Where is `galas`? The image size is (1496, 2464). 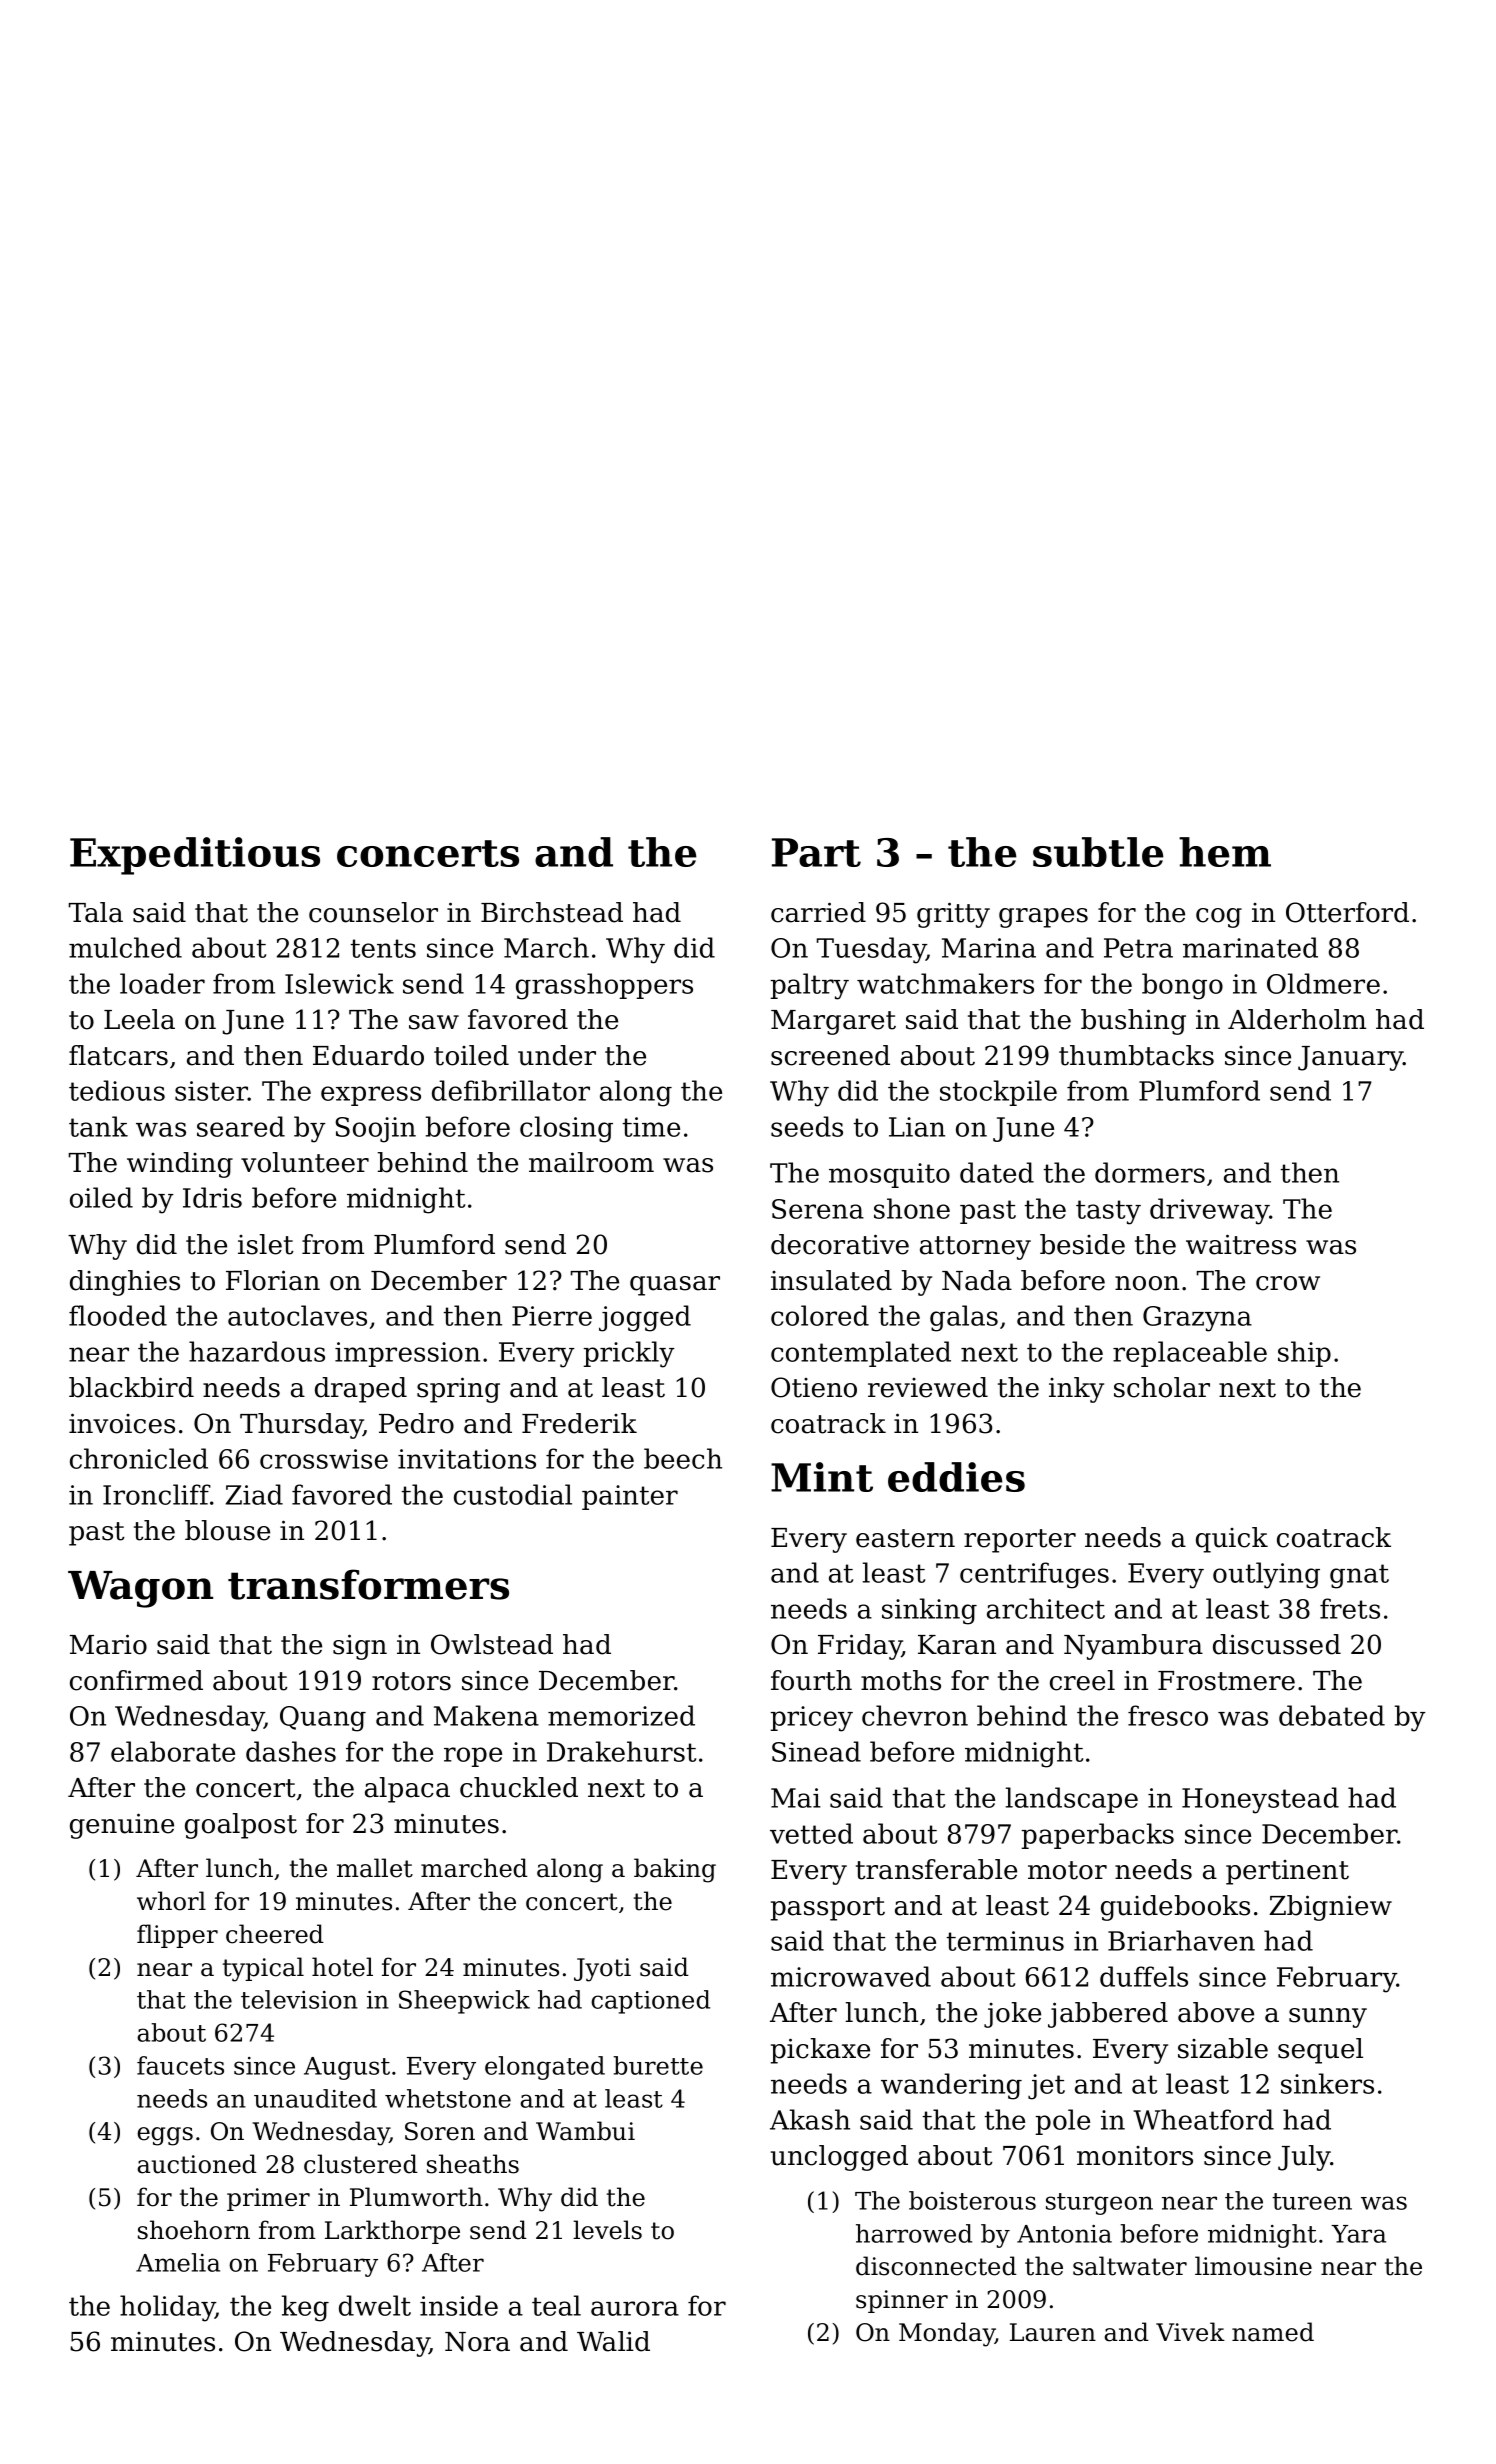 galas is located at coordinates (964, 1318).
